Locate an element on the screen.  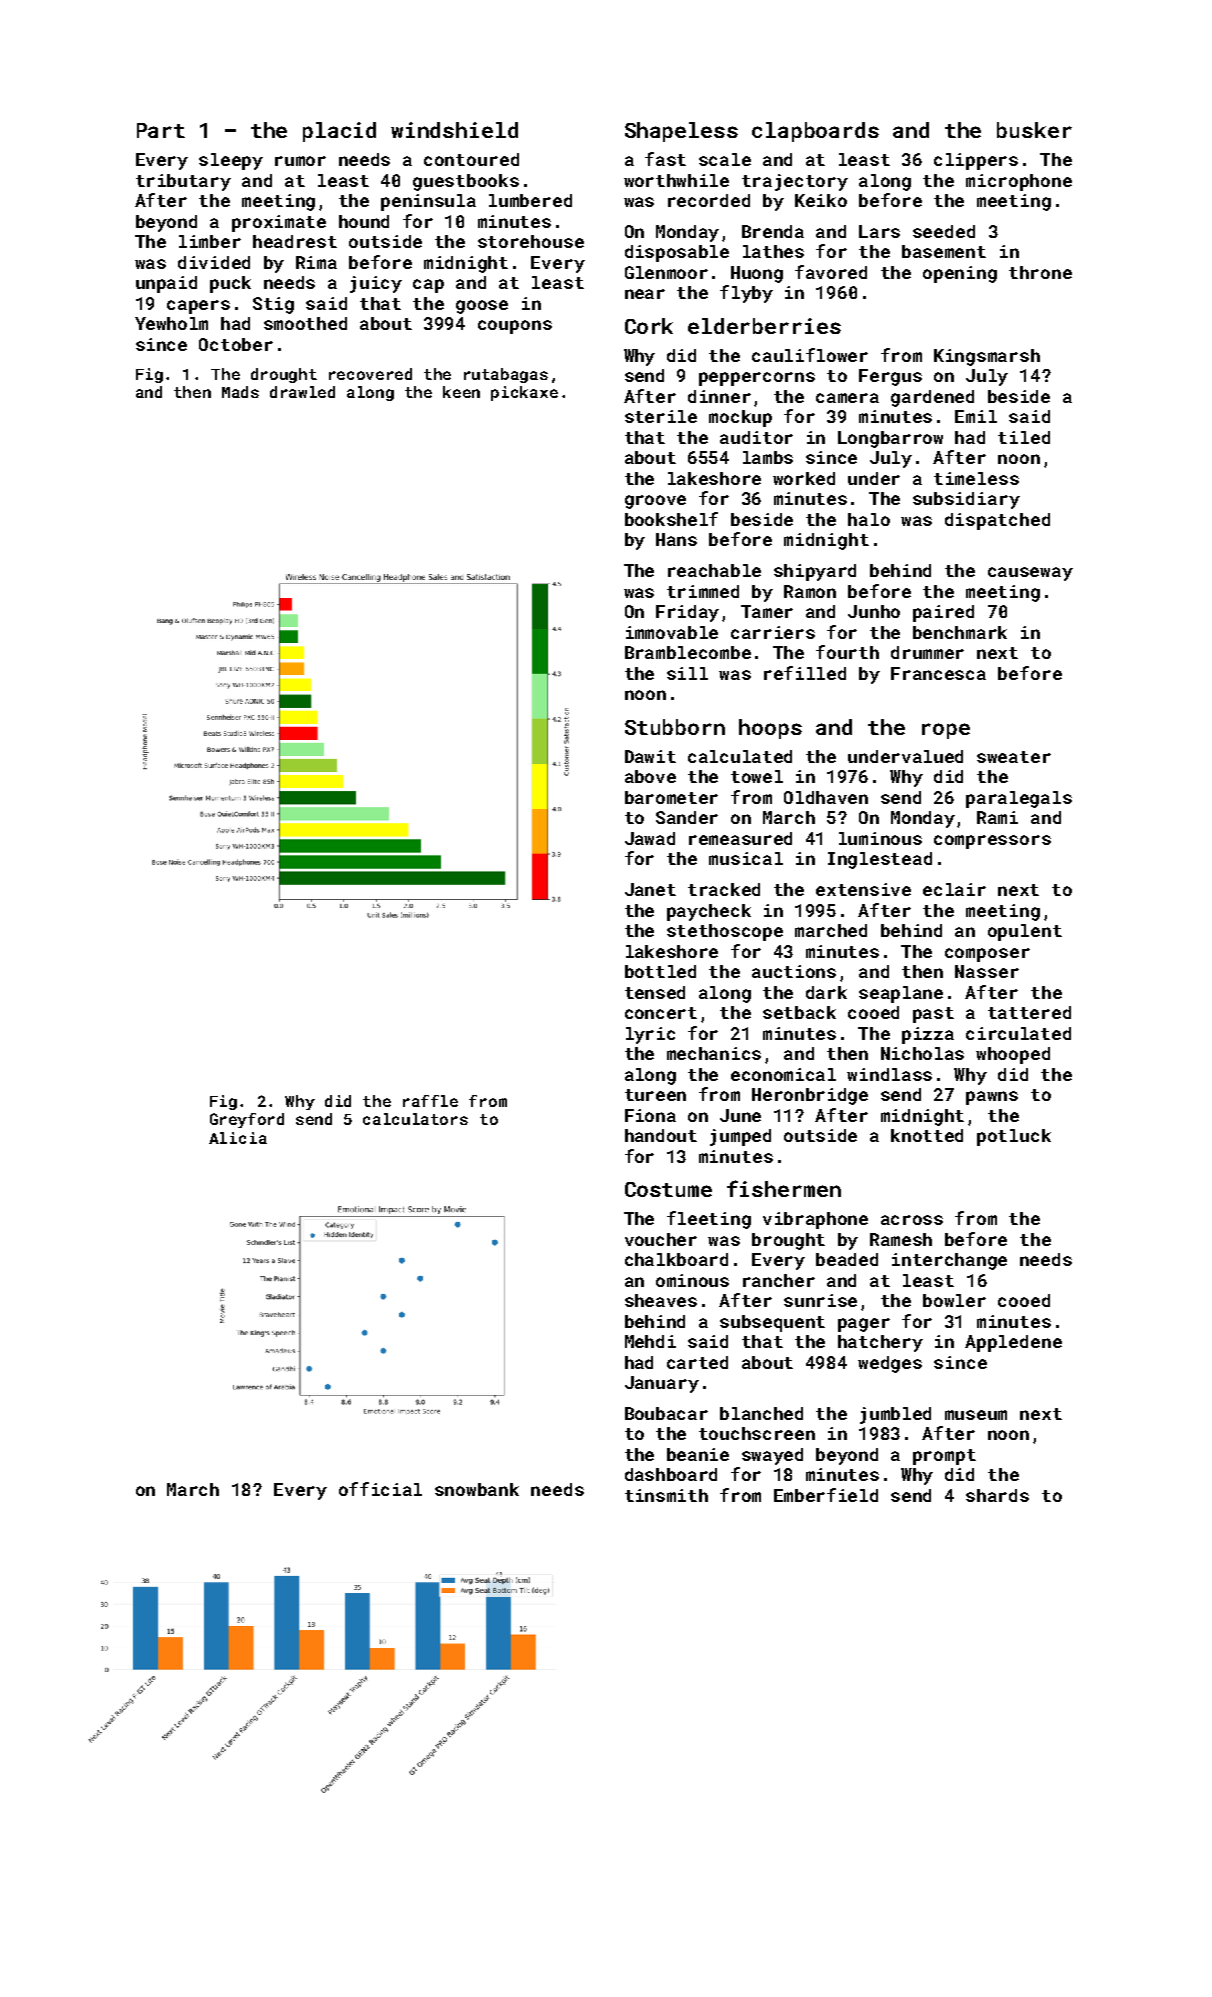
Alicia is located at coordinates (238, 1138).
